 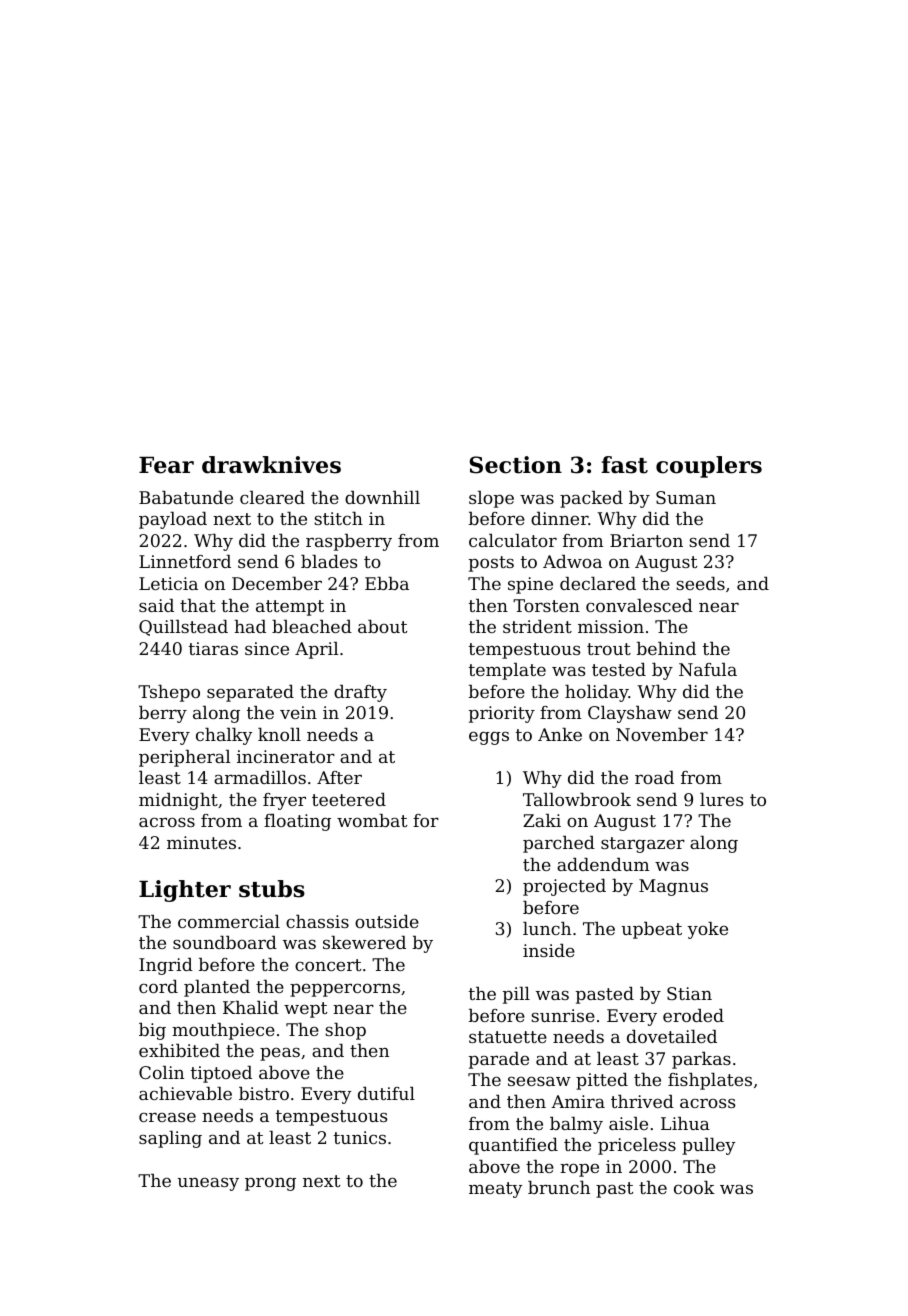 I want to click on November, so click(x=662, y=734).
